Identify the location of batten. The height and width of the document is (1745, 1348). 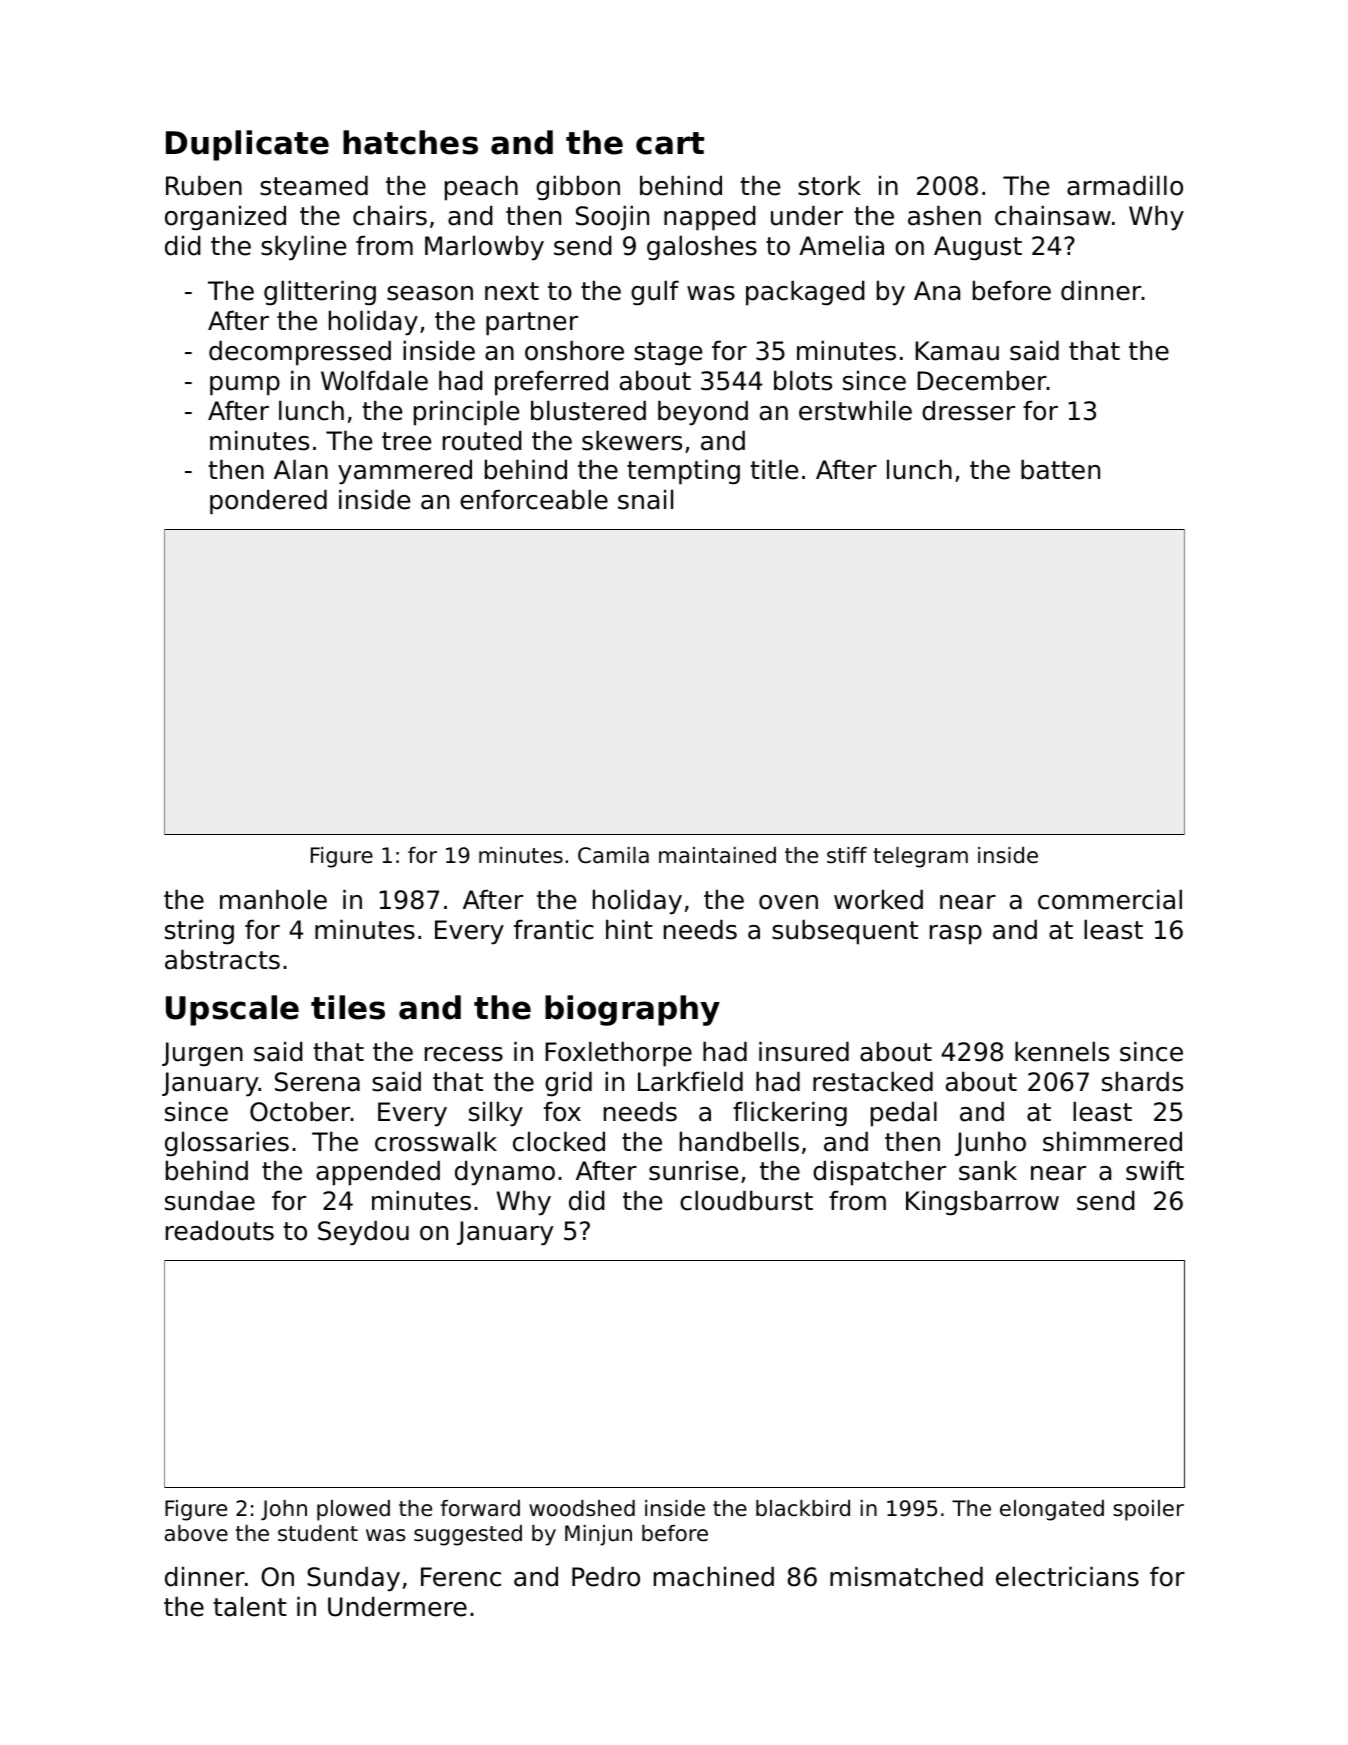
(1060, 469).
